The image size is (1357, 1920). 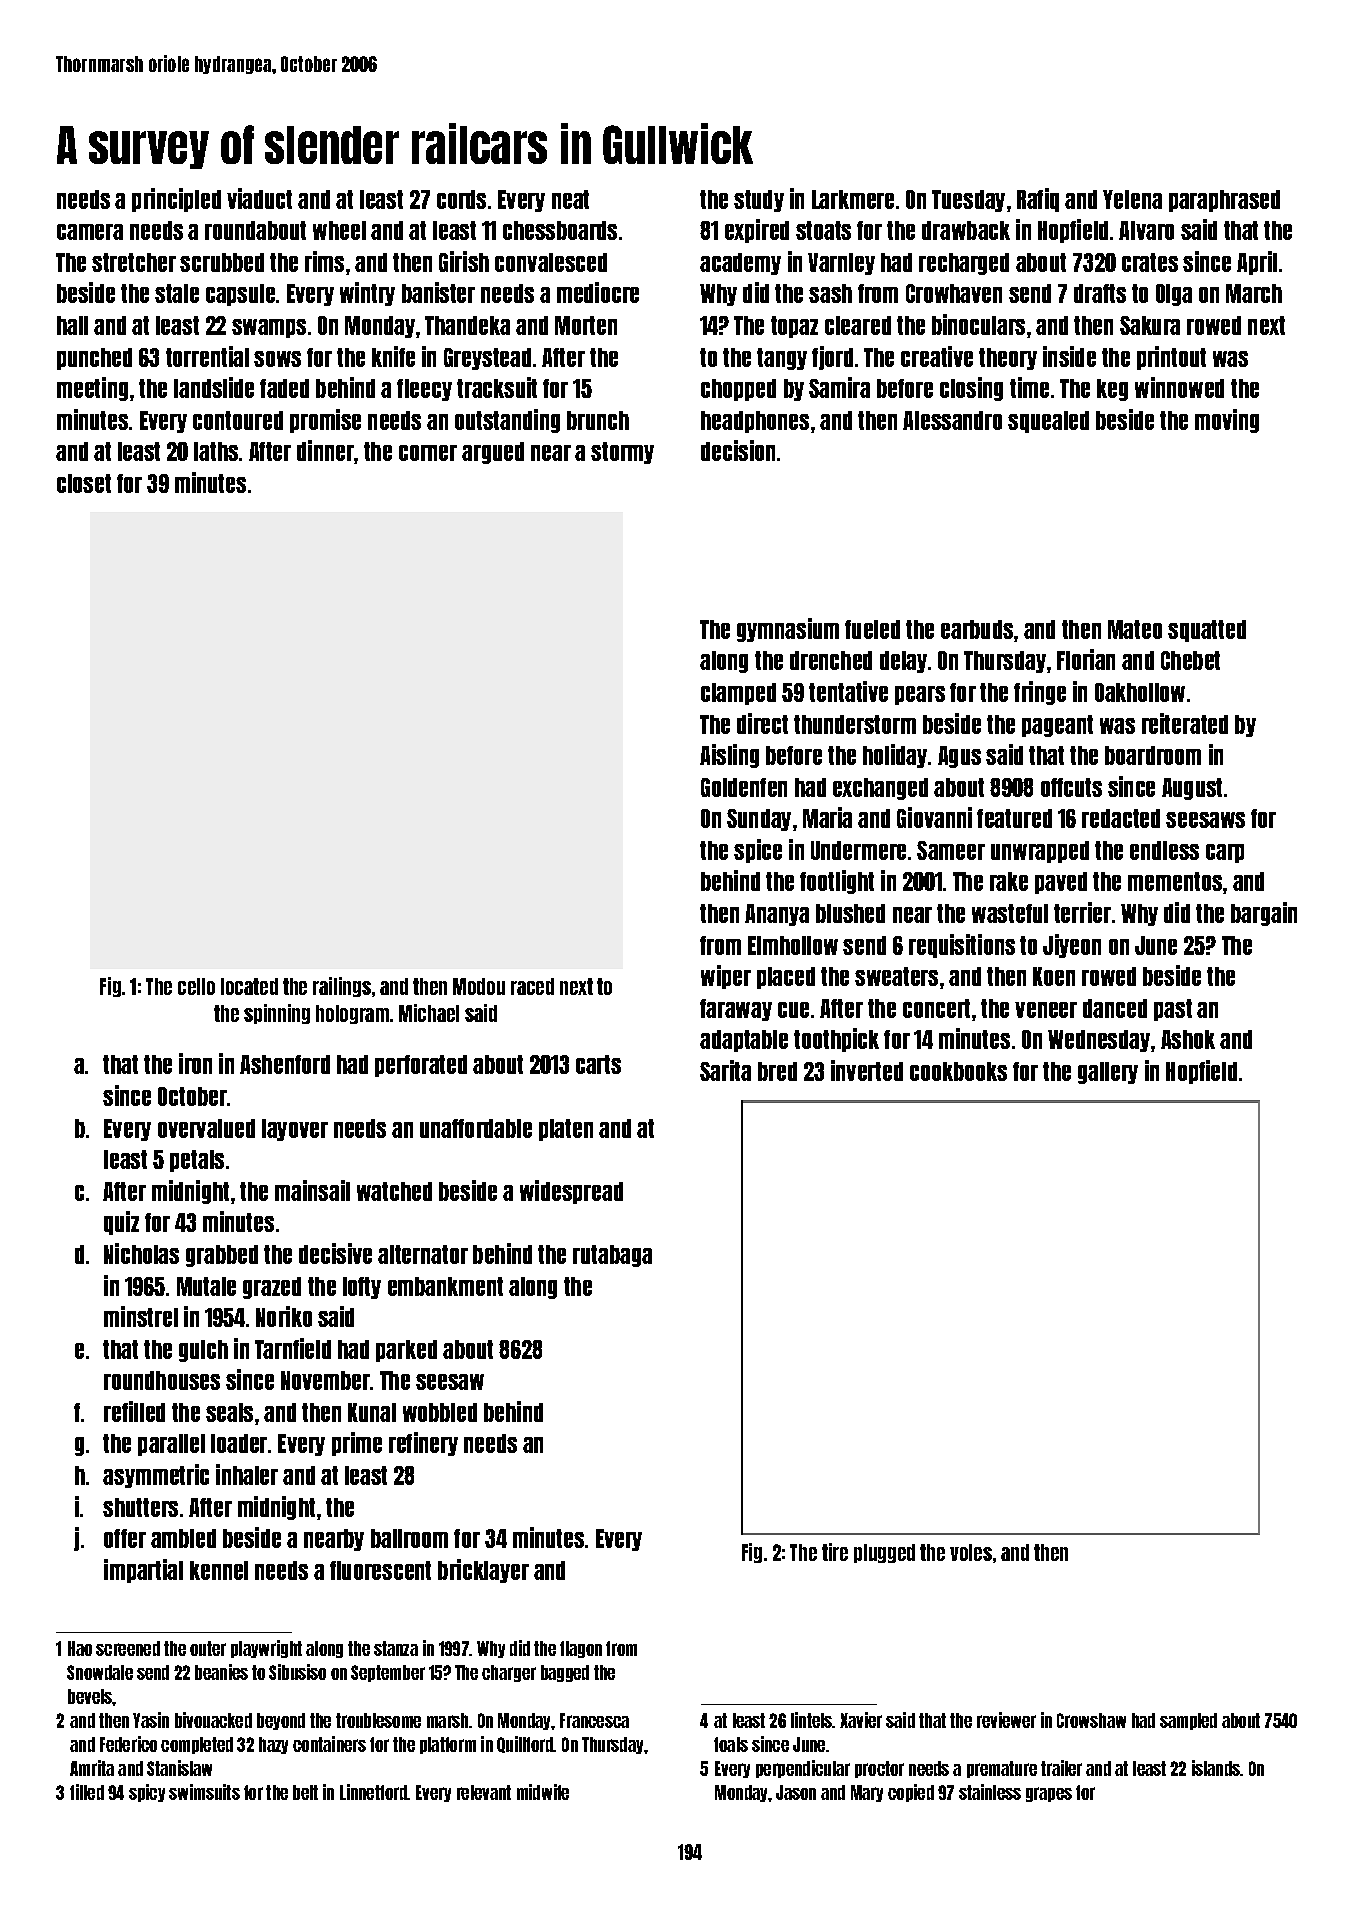 What do you see at coordinates (461, 199) in the screenshot?
I see `cords` at bounding box center [461, 199].
